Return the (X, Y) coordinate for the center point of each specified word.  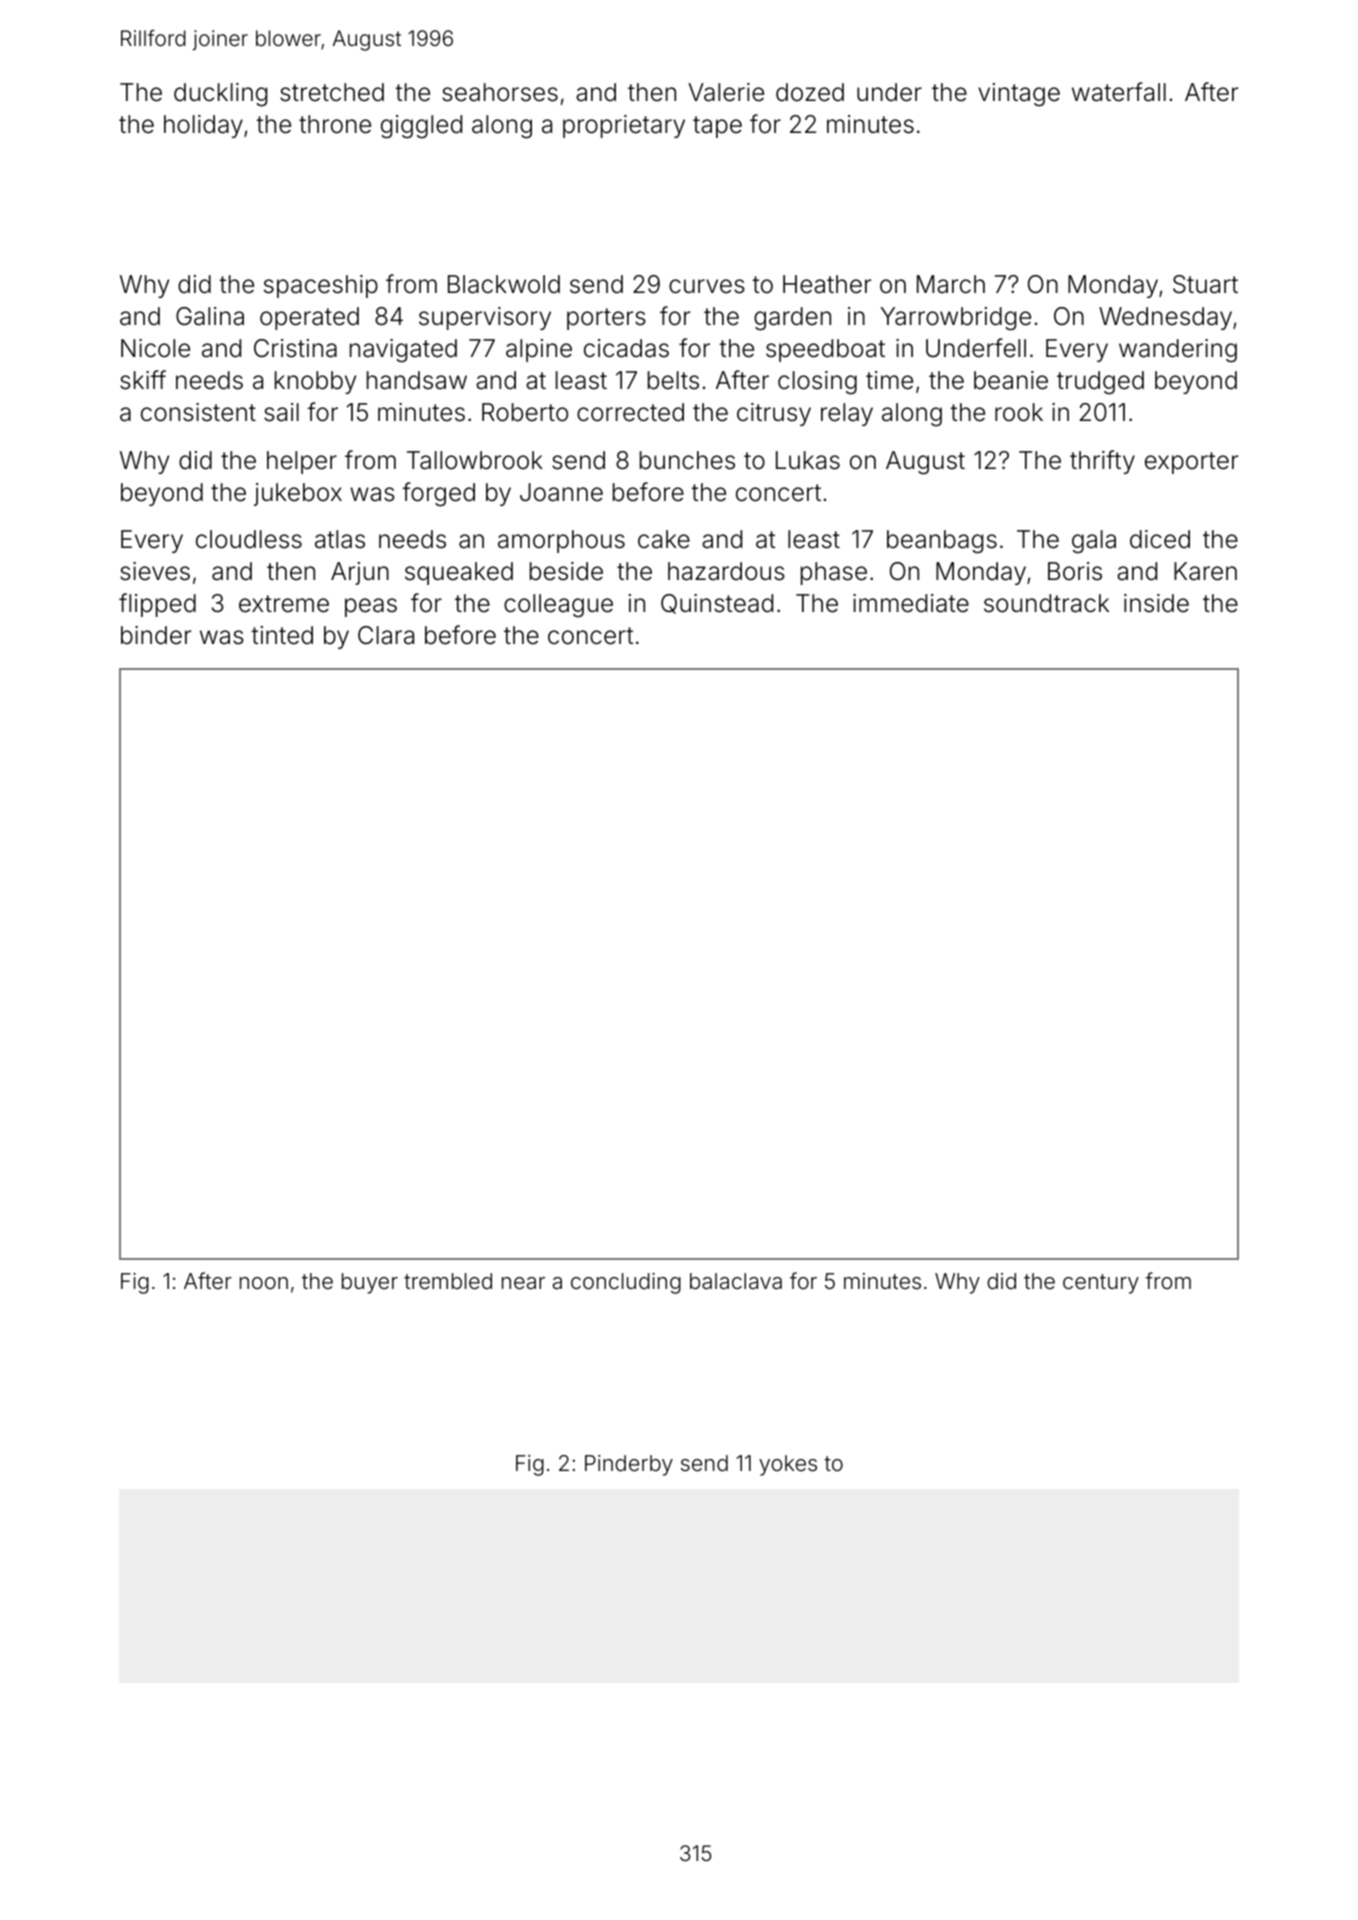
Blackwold (504, 284)
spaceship (321, 286)
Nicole (155, 348)
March (951, 284)
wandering (1178, 351)
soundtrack (1046, 603)
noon (264, 1283)
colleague (558, 606)
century (1101, 1284)
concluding (626, 1283)
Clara (386, 635)
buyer (370, 1283)
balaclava (736, 1281)
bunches (687, 460)
